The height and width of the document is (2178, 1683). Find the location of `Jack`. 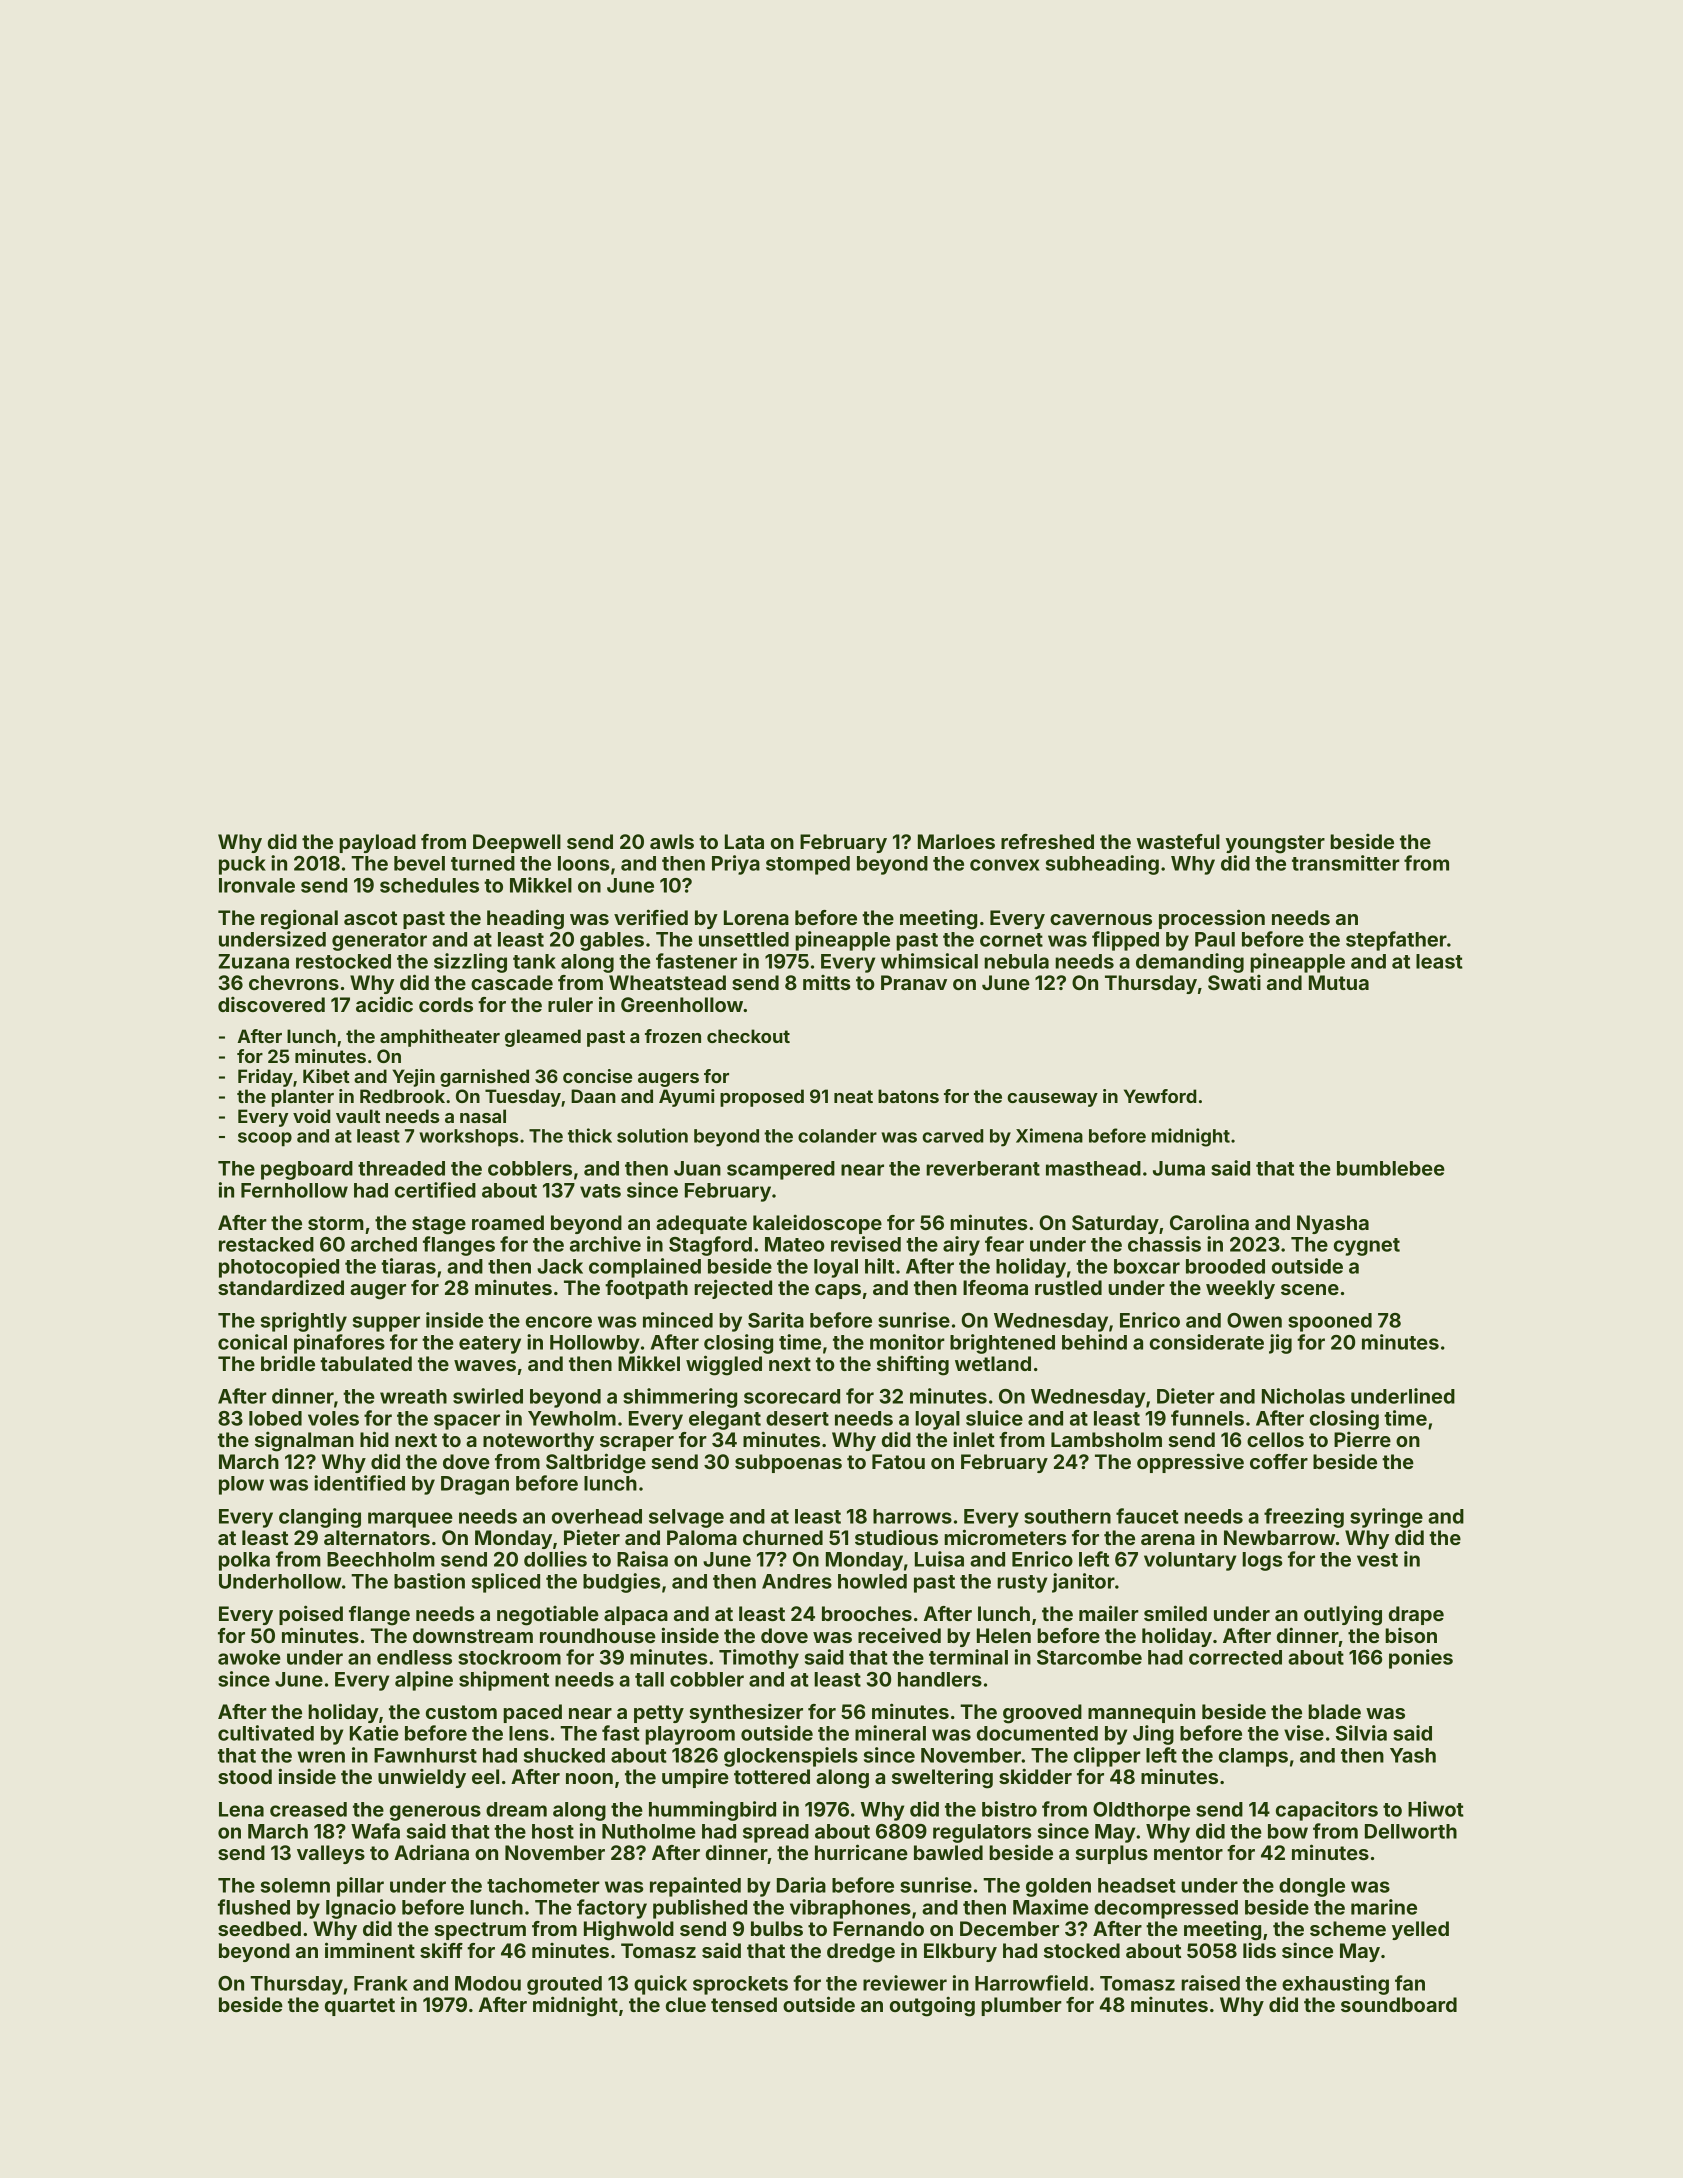

Jack is located at coordinates (560, 1266).
